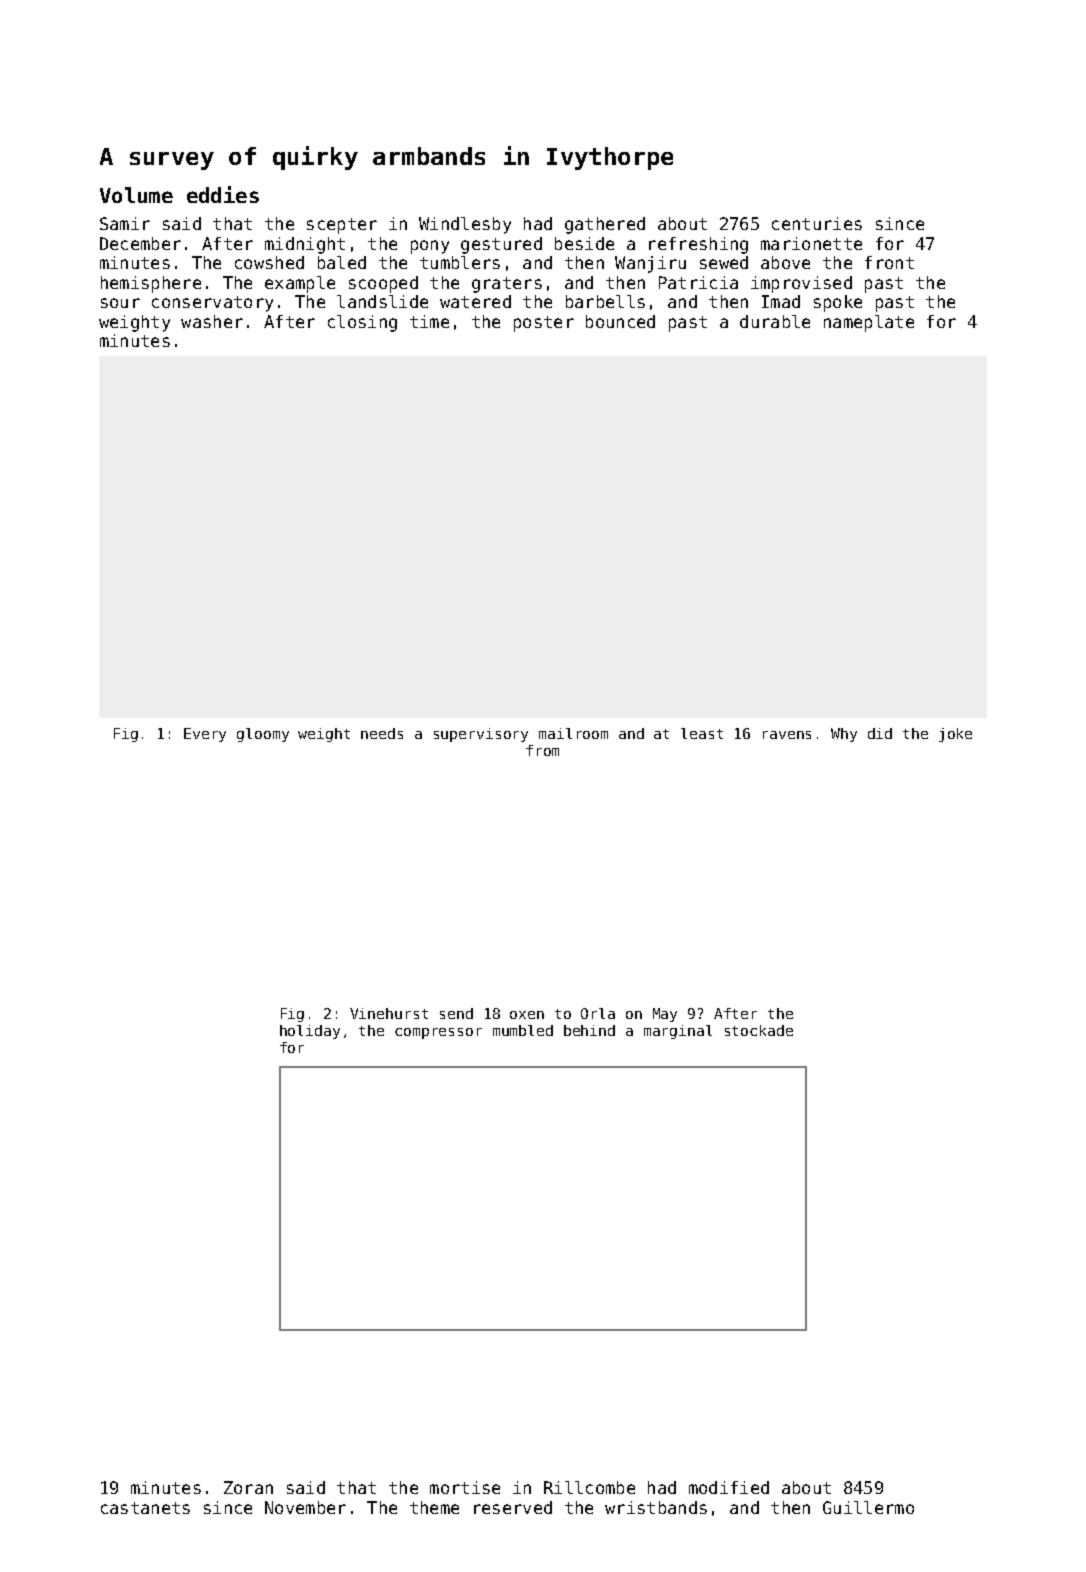 This page has height=1572, width=1086. What do you see at coordinates (589, 1030) in the page?
I see `behind` at bounding box center [589, 1030].
